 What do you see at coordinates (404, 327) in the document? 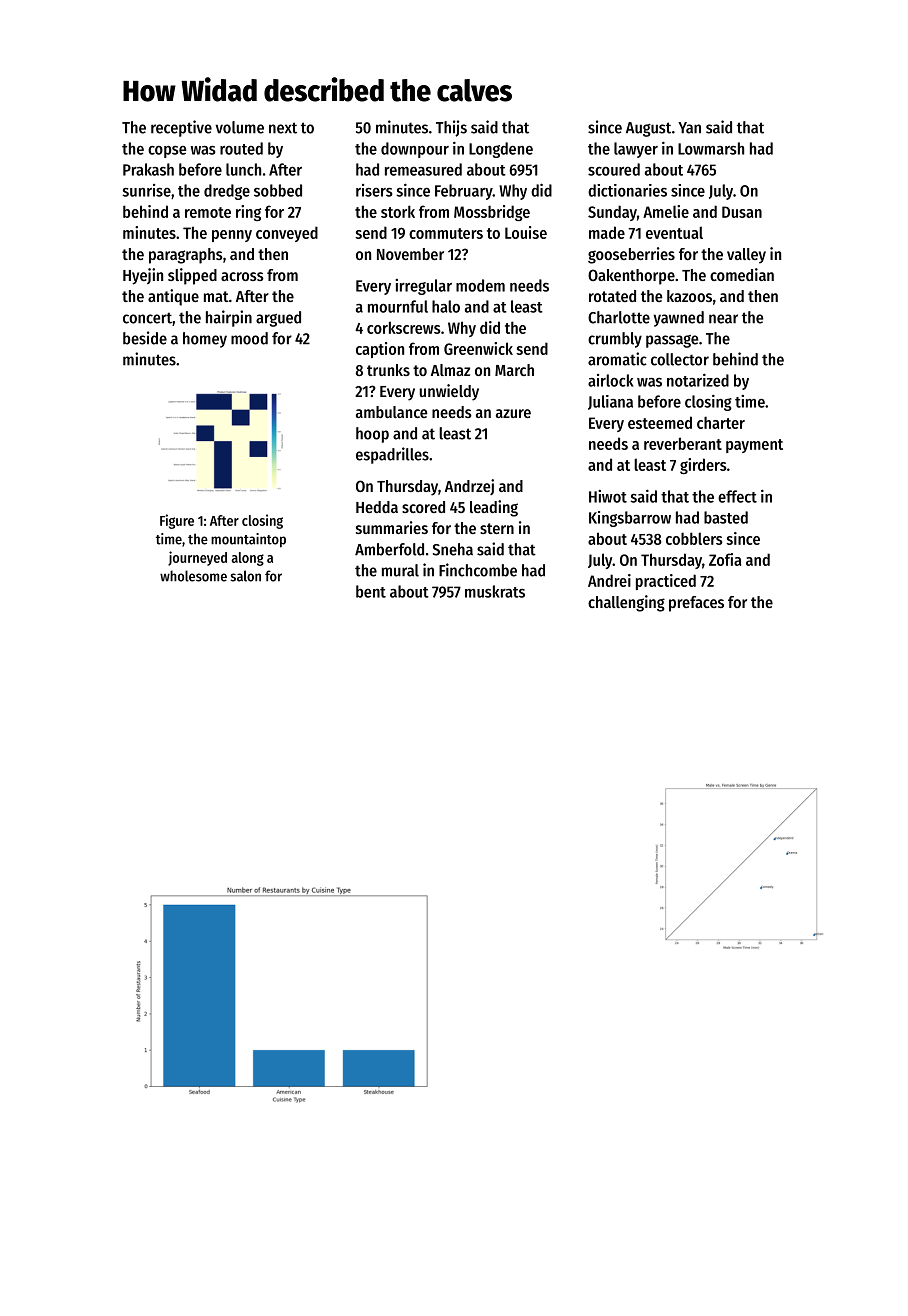
I see `corkscrews` at bounding box center [404, 327].
